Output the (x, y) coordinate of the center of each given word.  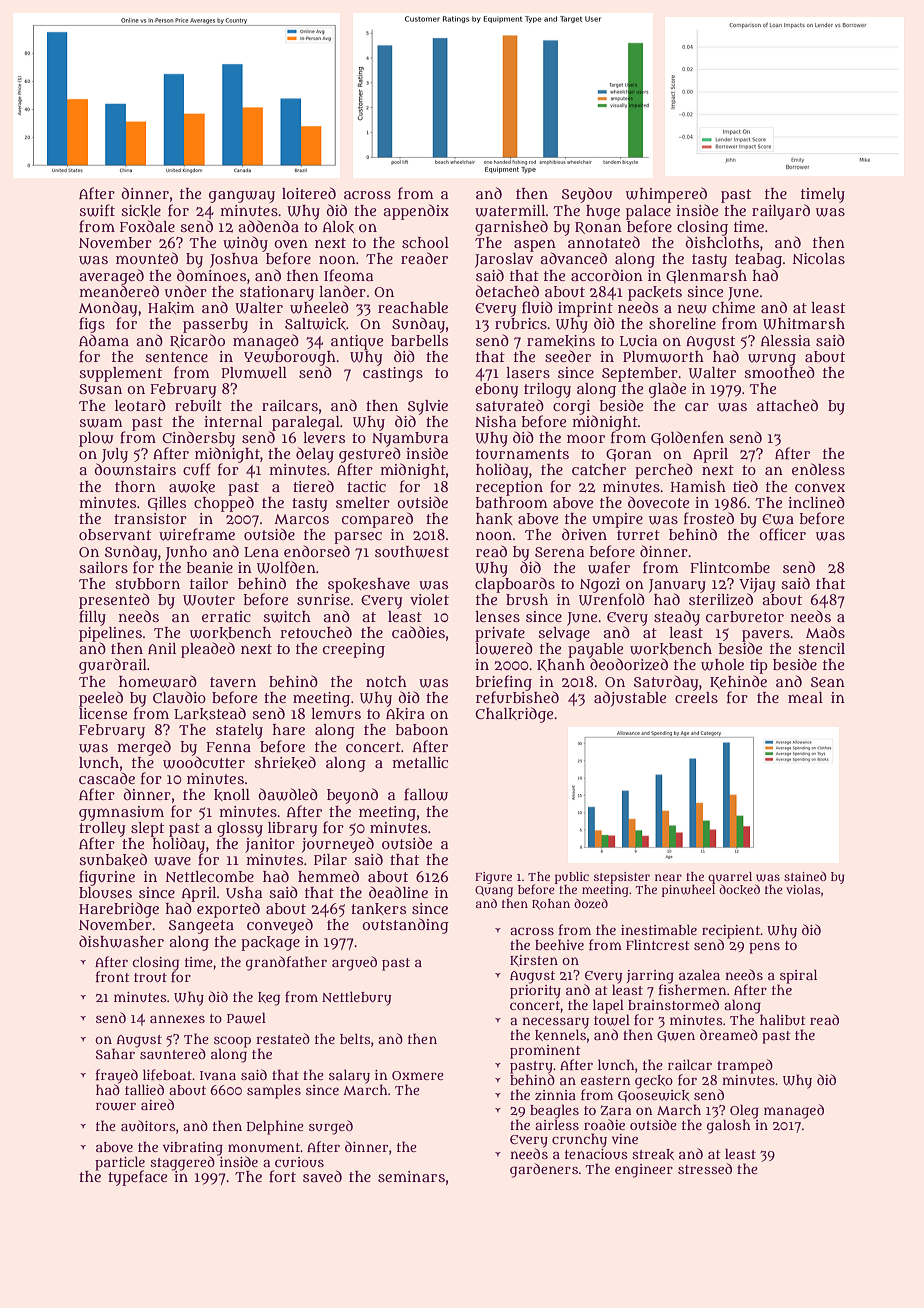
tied (745, 486)
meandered (119, 291)
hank (494, 519)
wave (172, 861)
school (425, 242)
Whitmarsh (804, 324)
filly (92, 618)
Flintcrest (658, 944)
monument (264, 1147)
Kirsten (534, 961)
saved (322, 1176)
